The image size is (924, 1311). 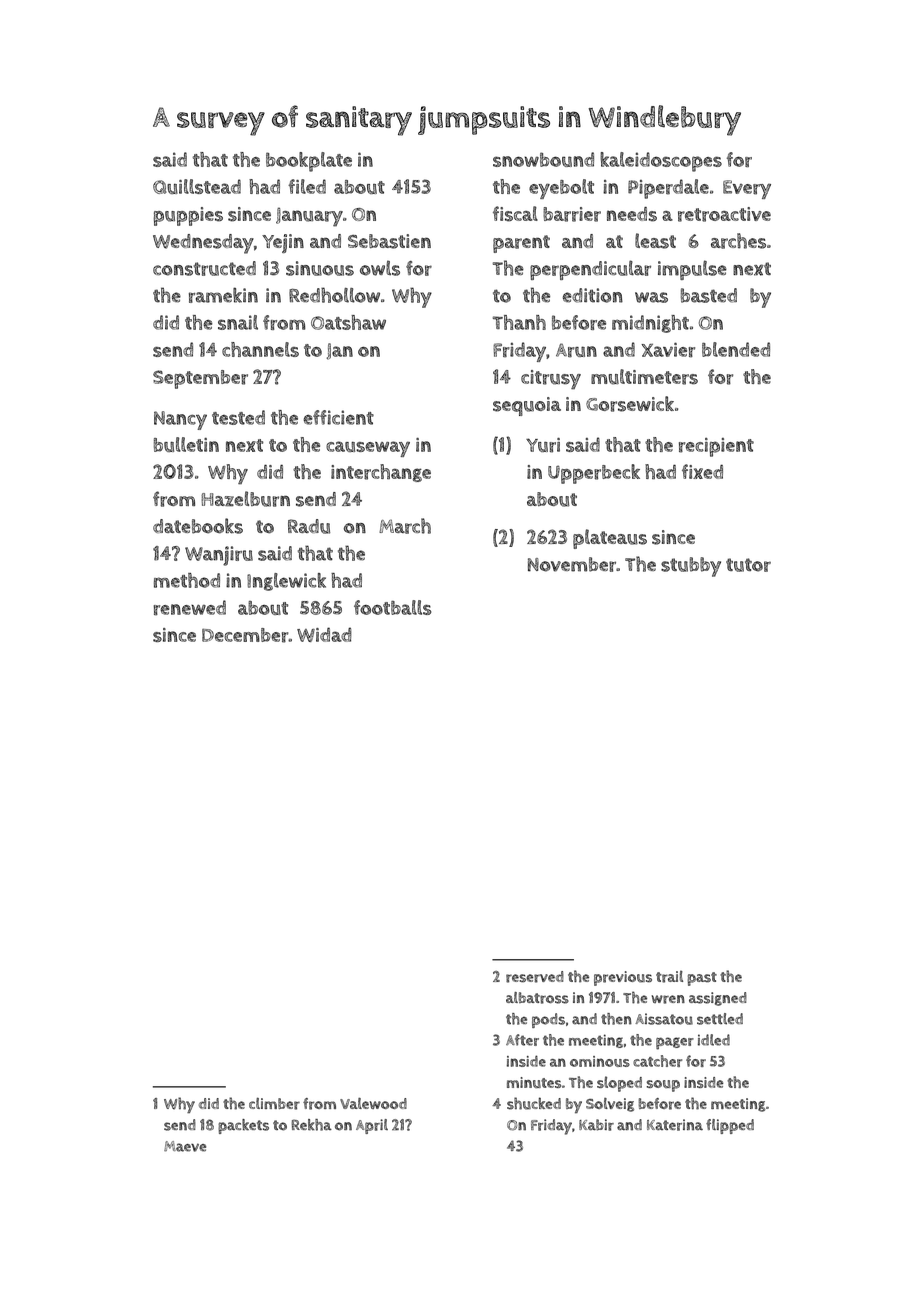 What do you see at coordinates (185, 1146) in the screenshot?
I see `Maeve` at bounding box center [185, 1146].
